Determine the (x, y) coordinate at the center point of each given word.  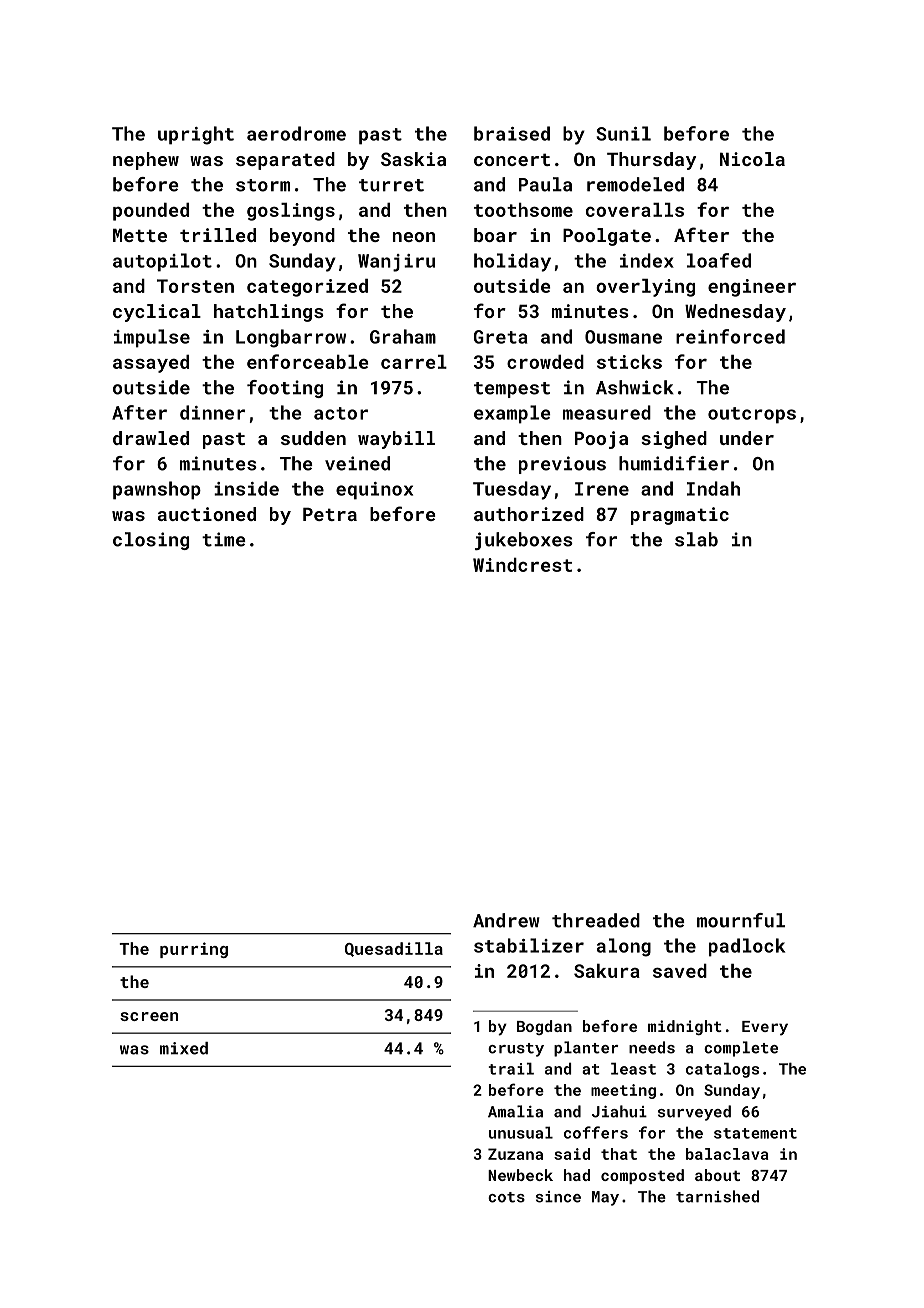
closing (151, 541)
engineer (752, 288)
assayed (151, 364)
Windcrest (522, 565)
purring (194, 950)
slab (696, 539)
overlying (645, 288)
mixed (184, 1048)
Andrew (506, 920)
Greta (500, 337)
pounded (151, 212)
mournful (741, 920)
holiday (512, 262)
